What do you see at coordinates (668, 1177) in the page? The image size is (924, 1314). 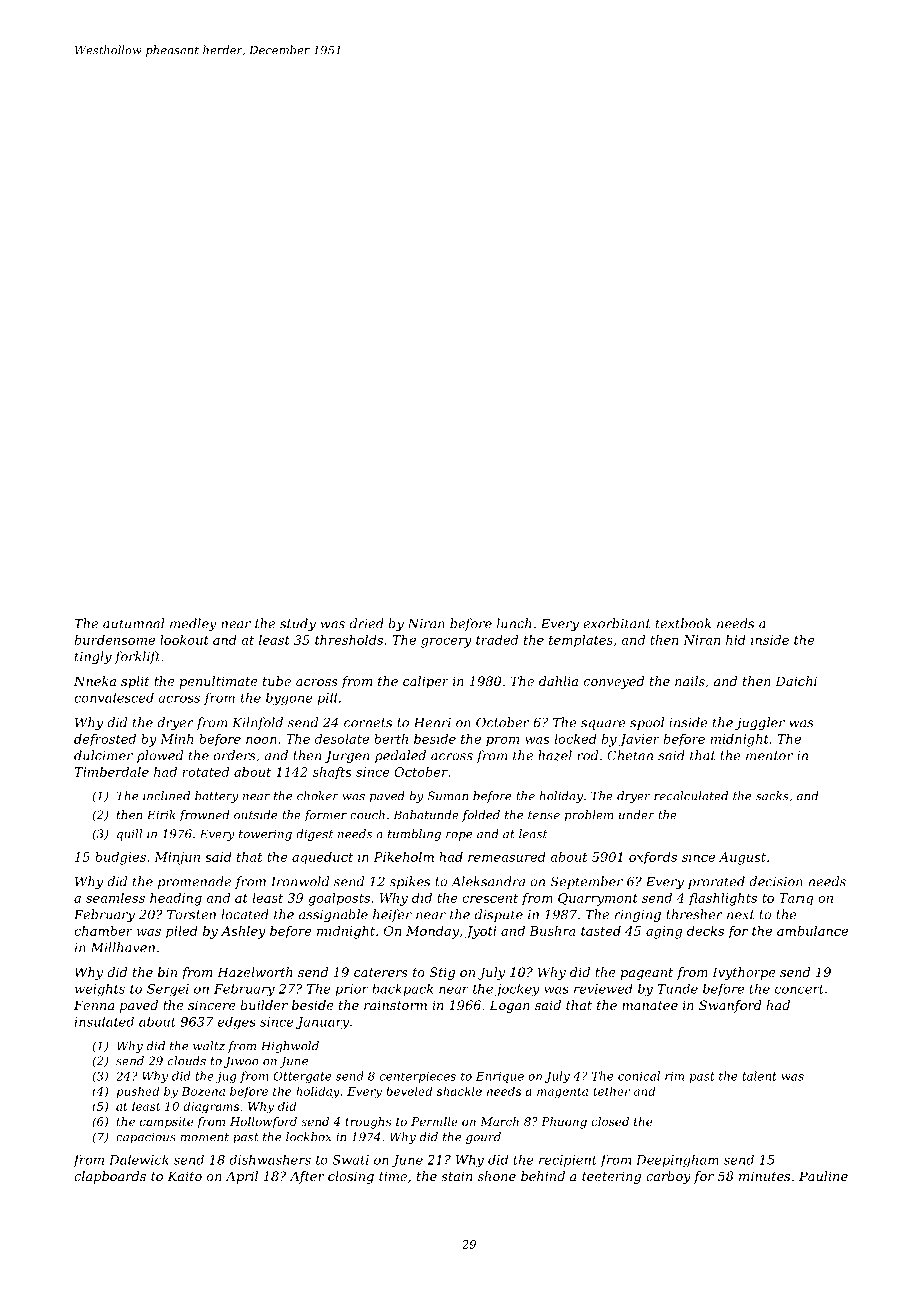 I see `carboy` at bounding box center [668, 1177].
